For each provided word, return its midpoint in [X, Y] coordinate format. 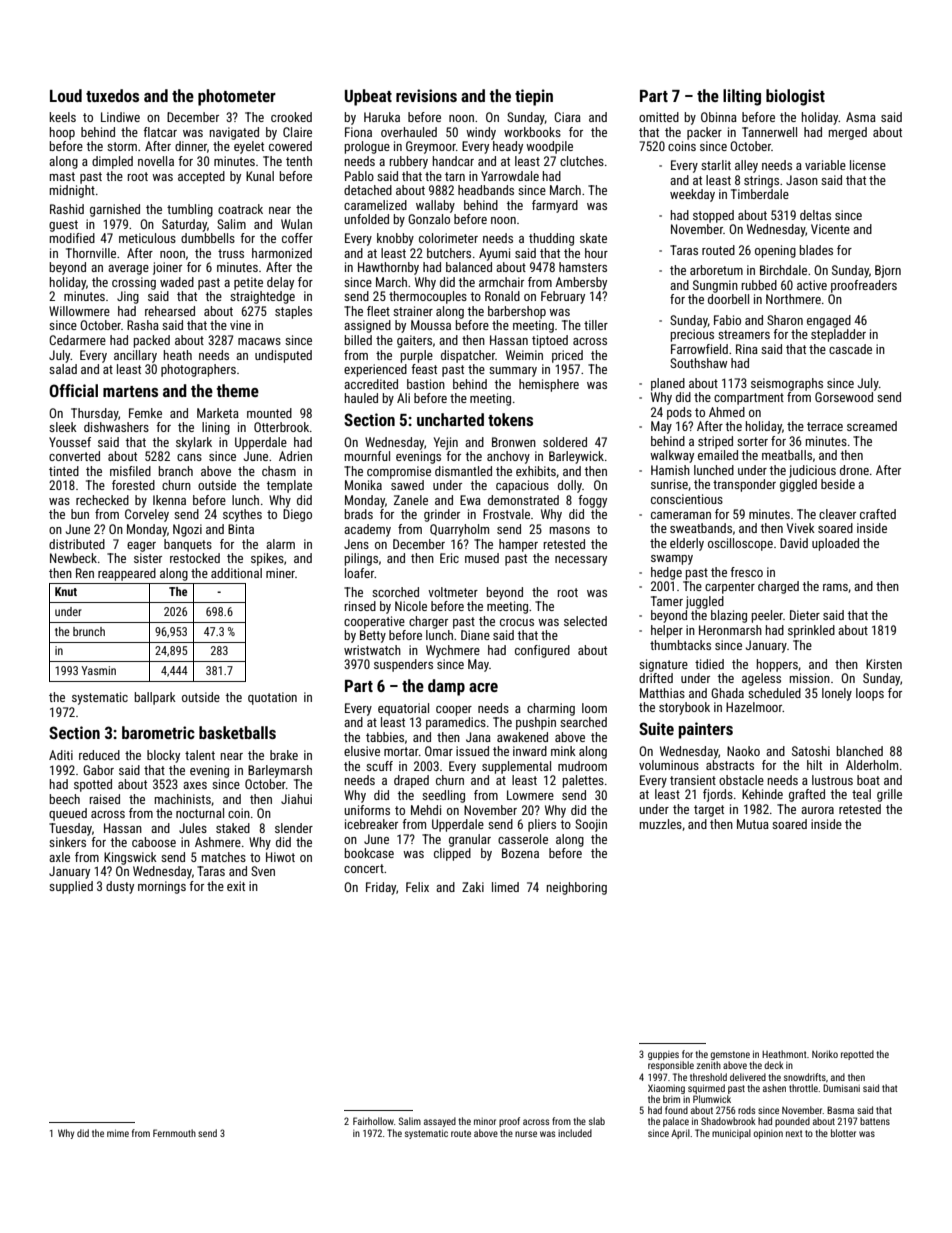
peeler [767, 616]
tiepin [534, 97]
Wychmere [453, 651]
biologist [795, 97]
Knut [66, 591]
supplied [71, 887]
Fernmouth [174, 1133]
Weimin [524, 355]
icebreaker [371, 824]
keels [63, 117]
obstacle [741, 780]
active [812, 285]
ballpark [155, 698]
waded [177, 282]
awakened [522, 737]
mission [810, 678]
